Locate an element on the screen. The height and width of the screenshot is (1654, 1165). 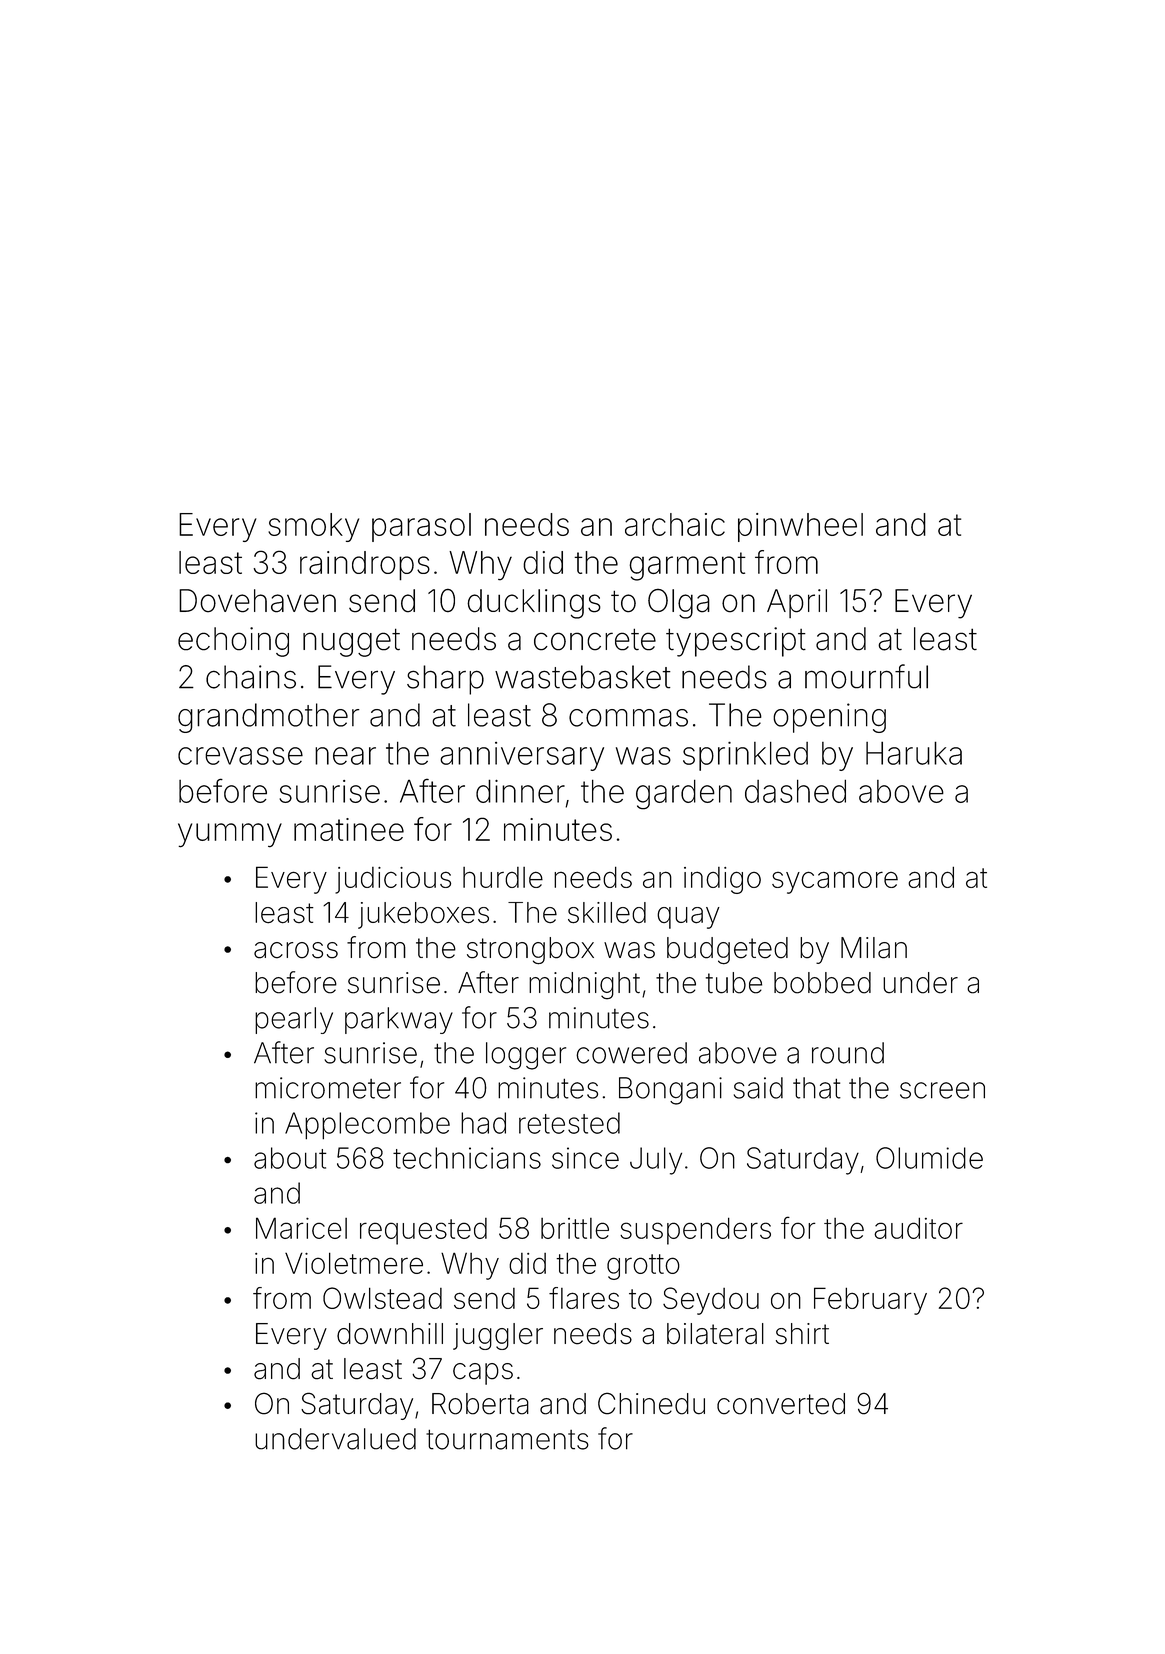
sycamore is located at coordinates (835, 882).
